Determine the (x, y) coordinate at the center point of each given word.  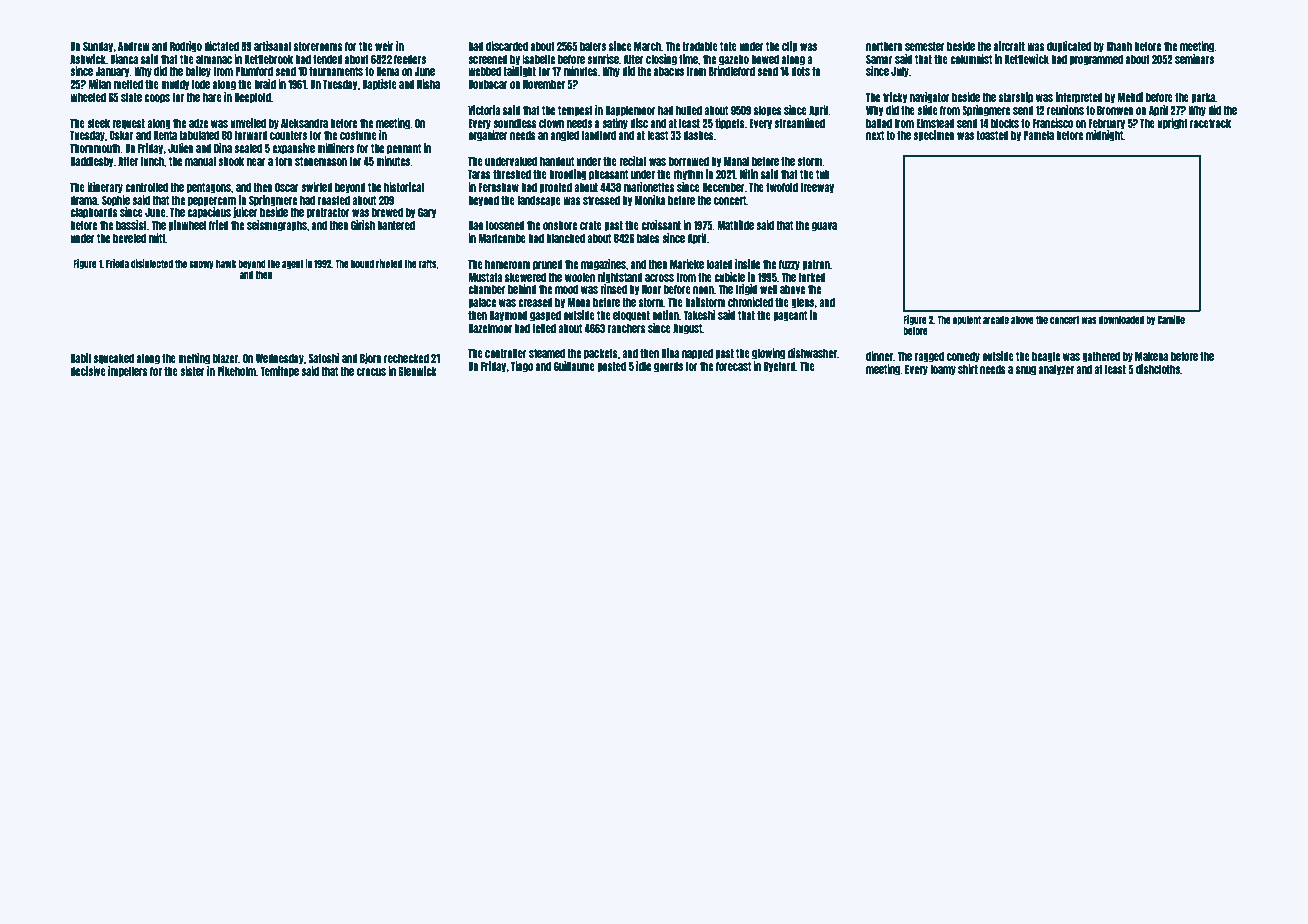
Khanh (1119, 46)
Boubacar (488, 84)
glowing (768, 354)
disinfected (152, 263)
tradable (700, 46)
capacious (209, 213)
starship (1016, 98)
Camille (1171, 319)
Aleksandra (304, 123)
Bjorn (371, 358)
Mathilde (735, 225)
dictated (221, 46)
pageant (790, 316)
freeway (817, 188)
